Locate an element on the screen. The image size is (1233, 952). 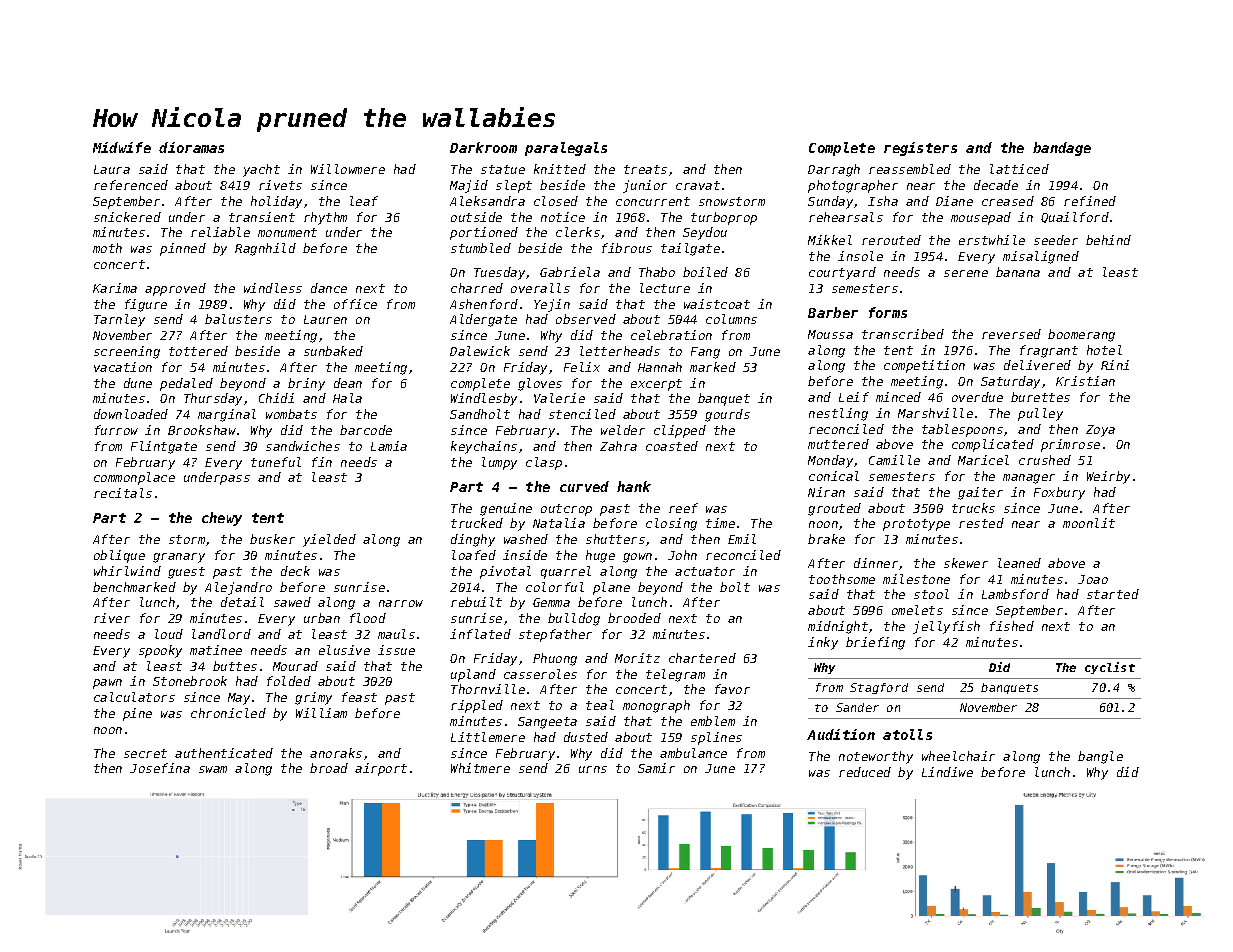
Midwife is located at coordinates (122, 147).
